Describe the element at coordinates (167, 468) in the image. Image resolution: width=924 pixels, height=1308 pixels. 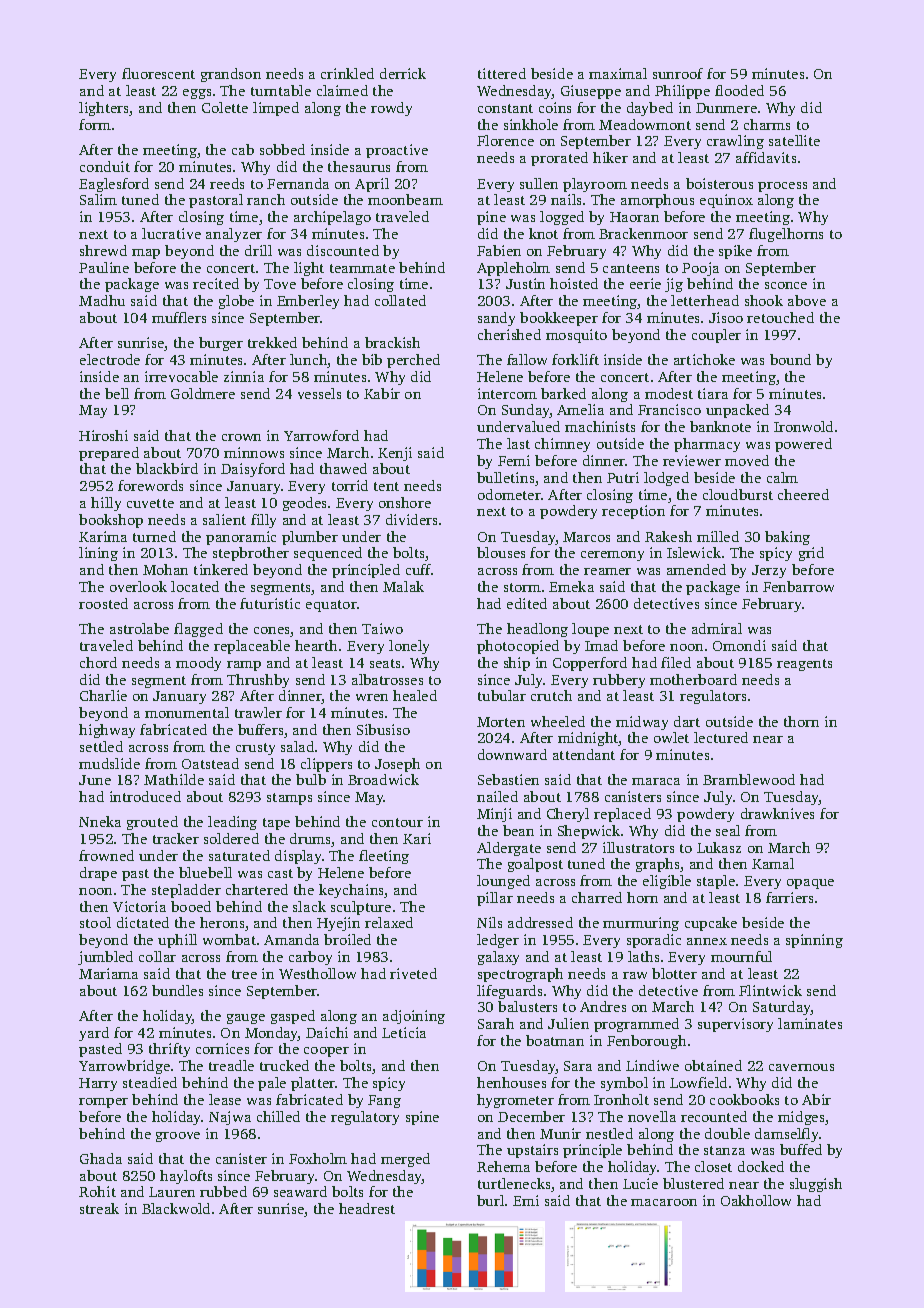
I see `blackbird` at that location.
